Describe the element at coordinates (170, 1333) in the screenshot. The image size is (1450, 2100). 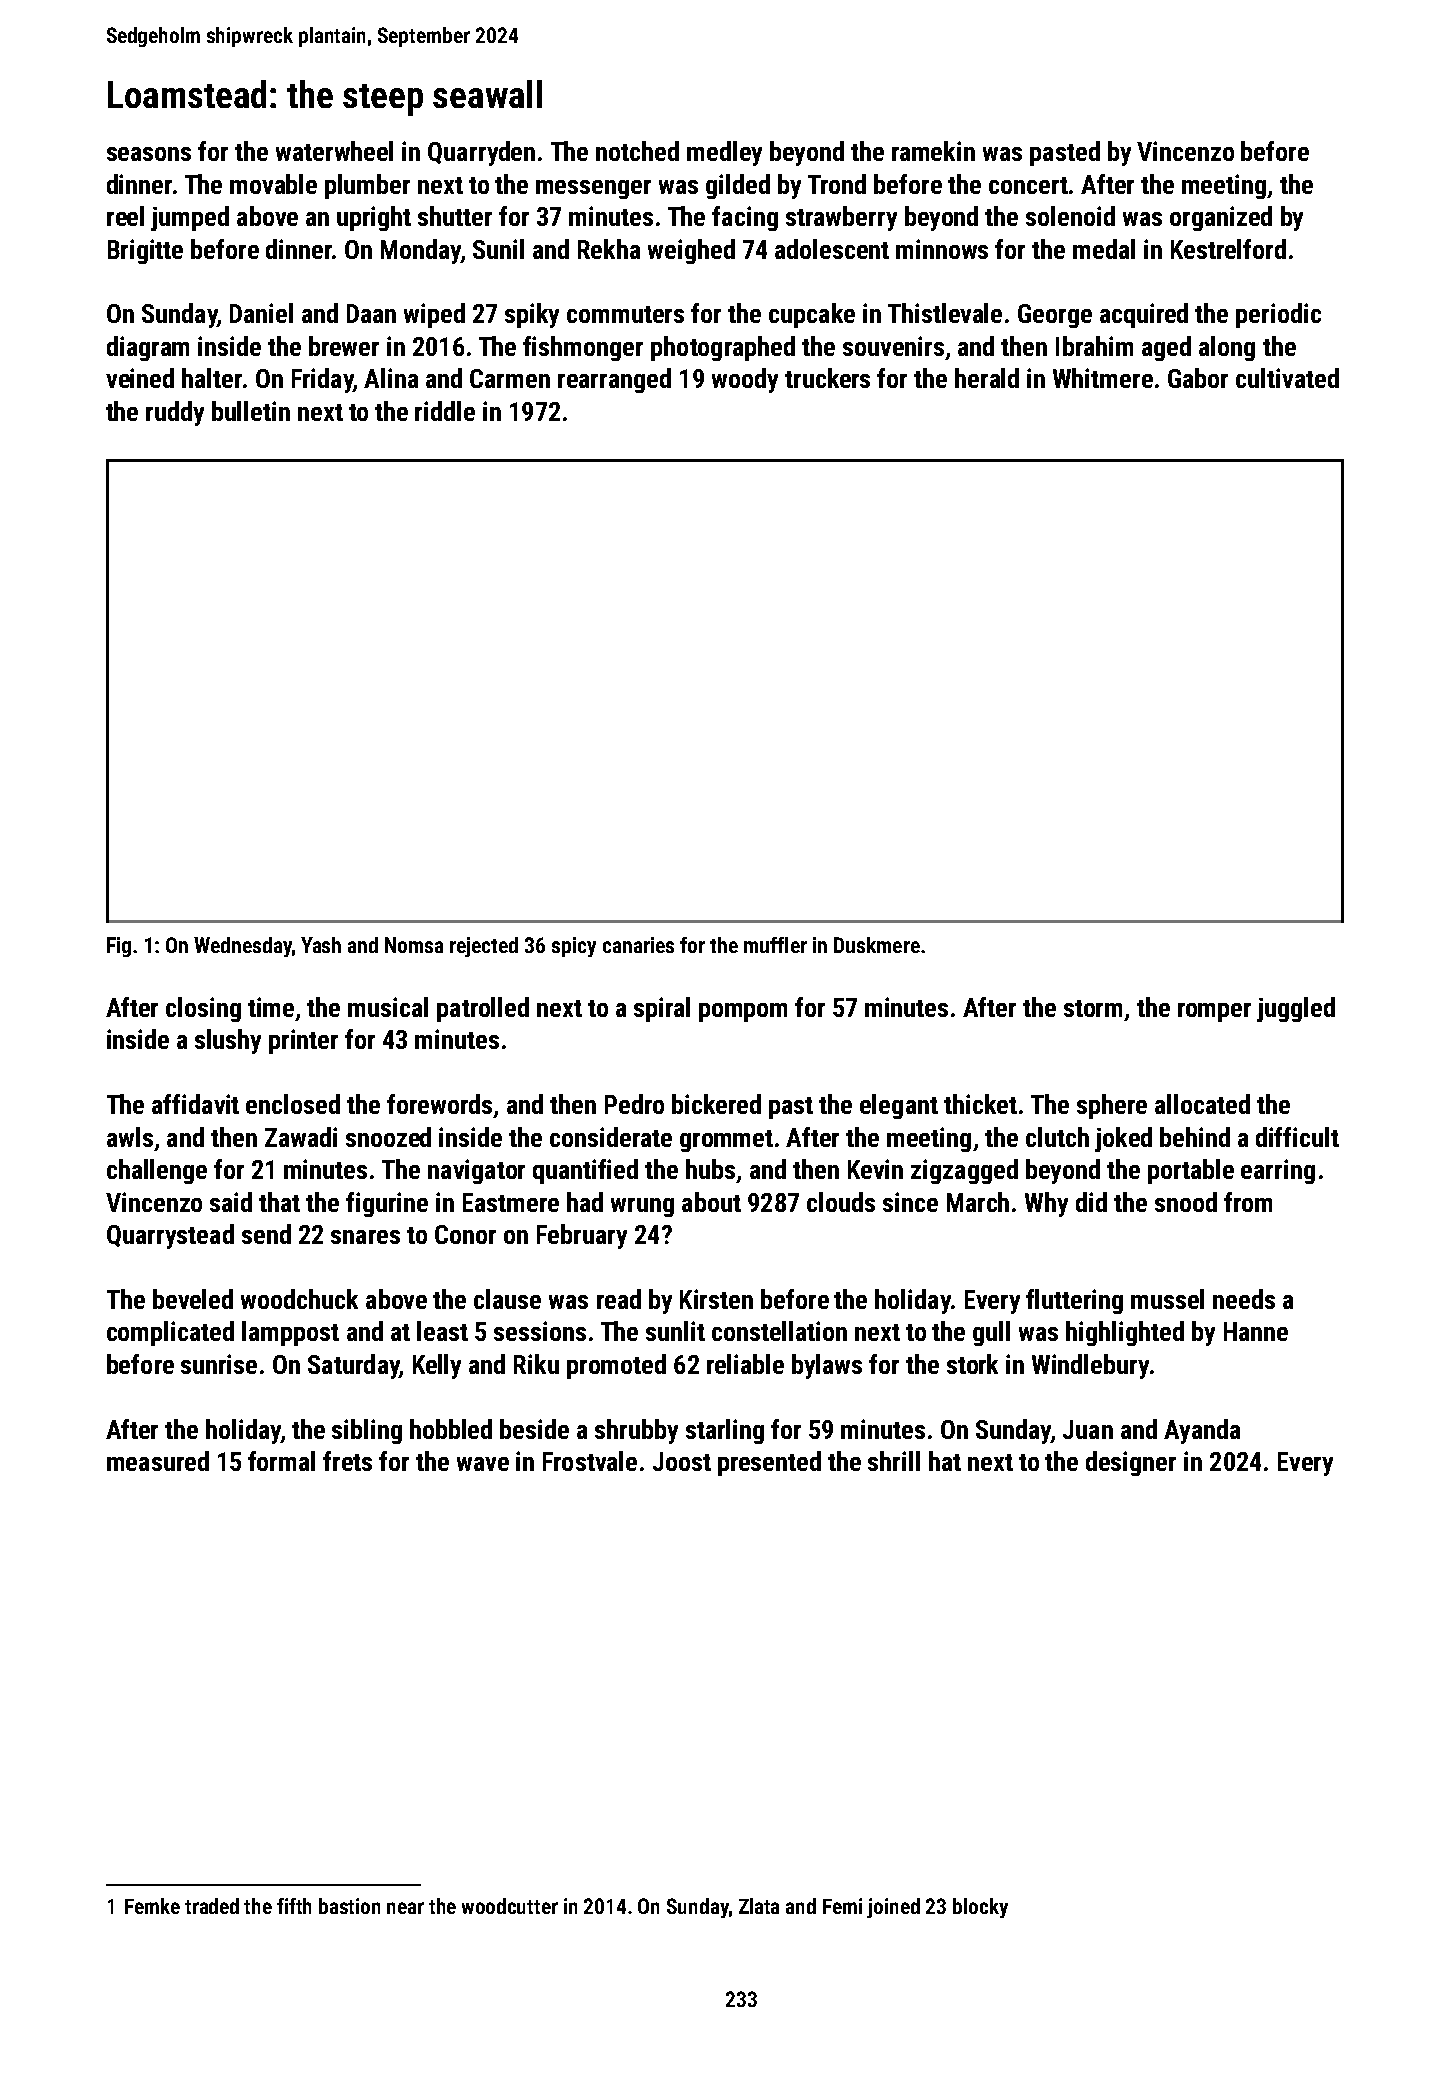
I see `complicated` at that location.
